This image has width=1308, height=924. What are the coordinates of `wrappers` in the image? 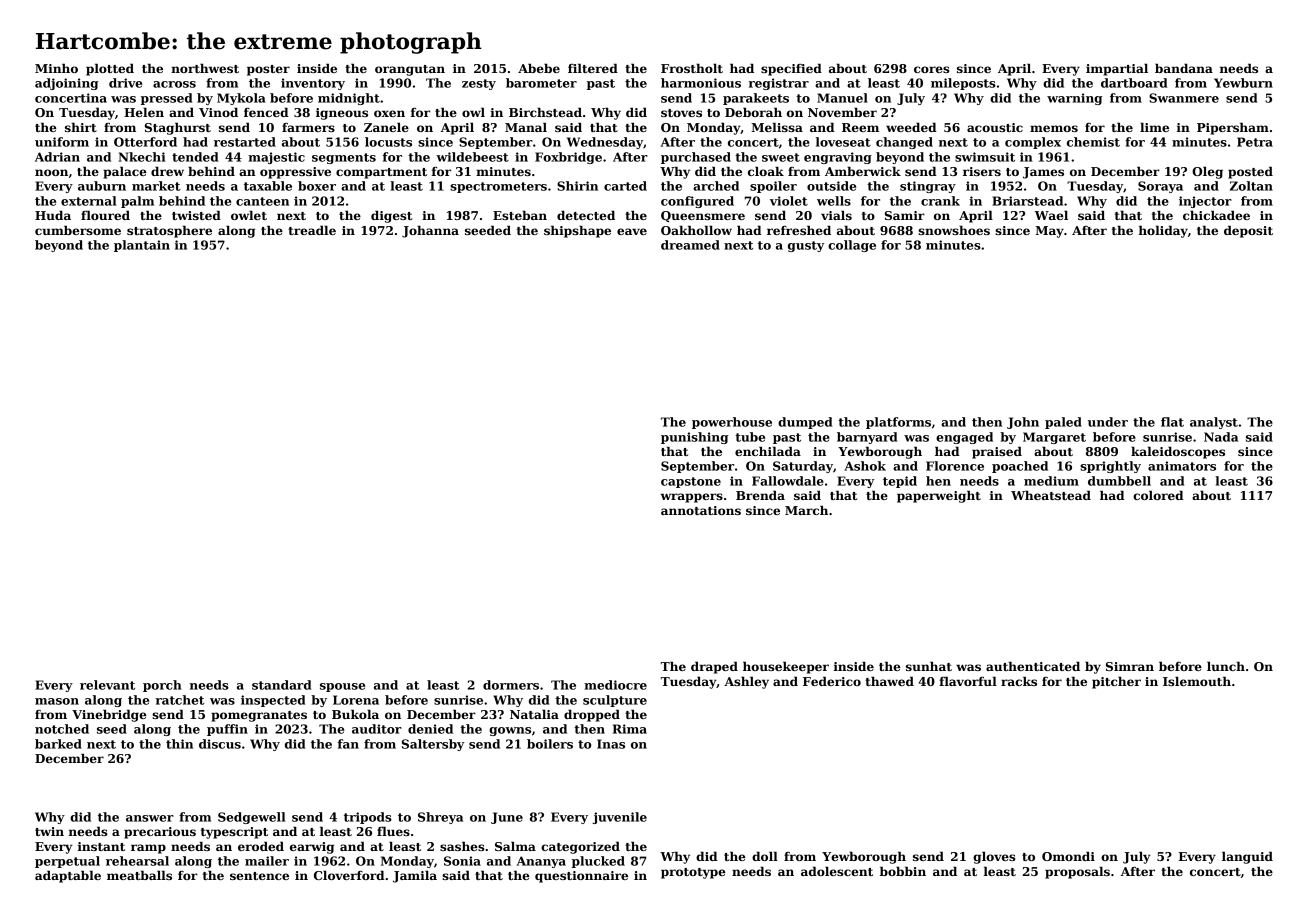 It's located at (692, 498).
